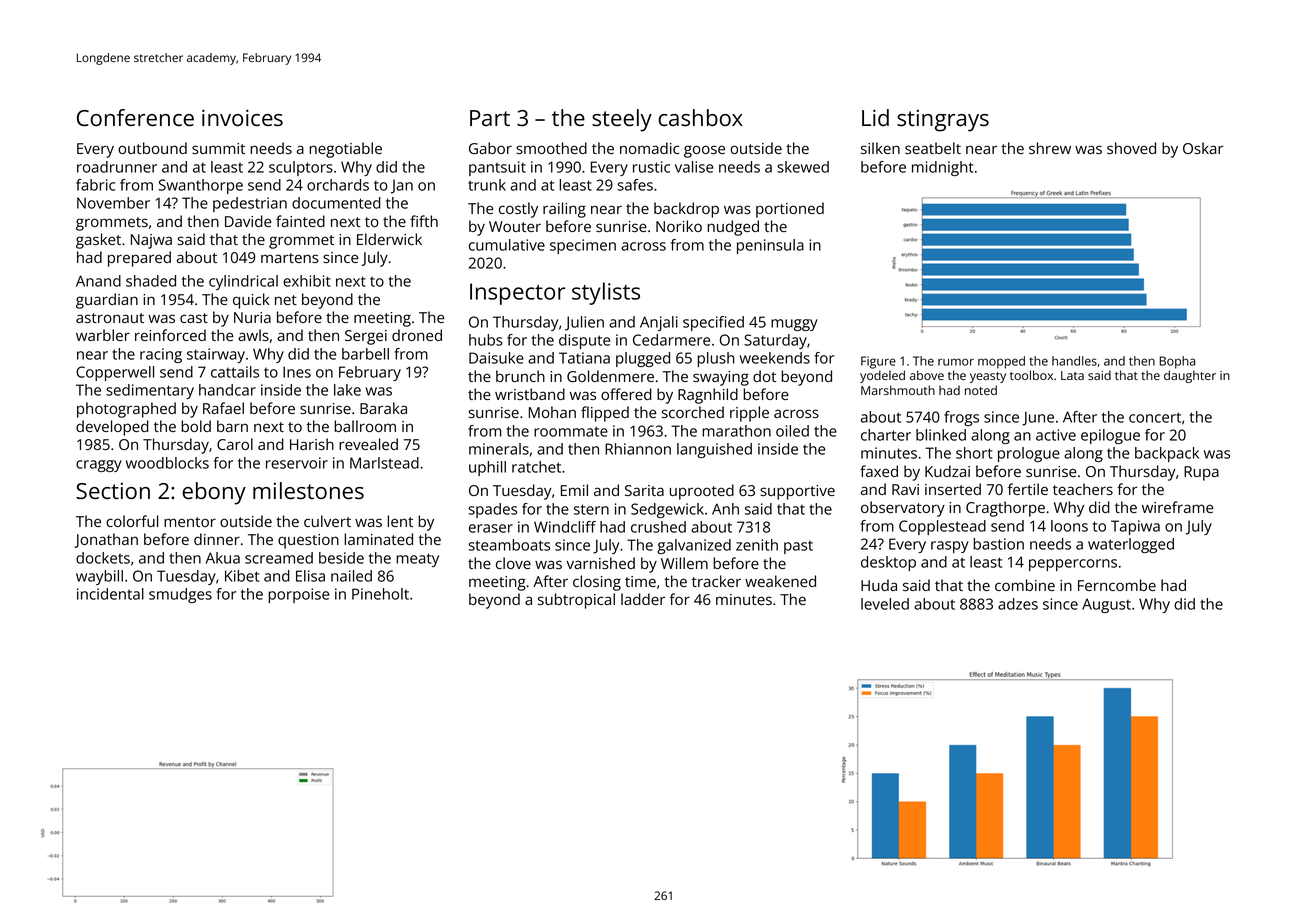 This document has width=1308, height=924. What do you see at coordinates (1018, 604) in the document?
I see `adzes` at bounding box center [1018, 604].
